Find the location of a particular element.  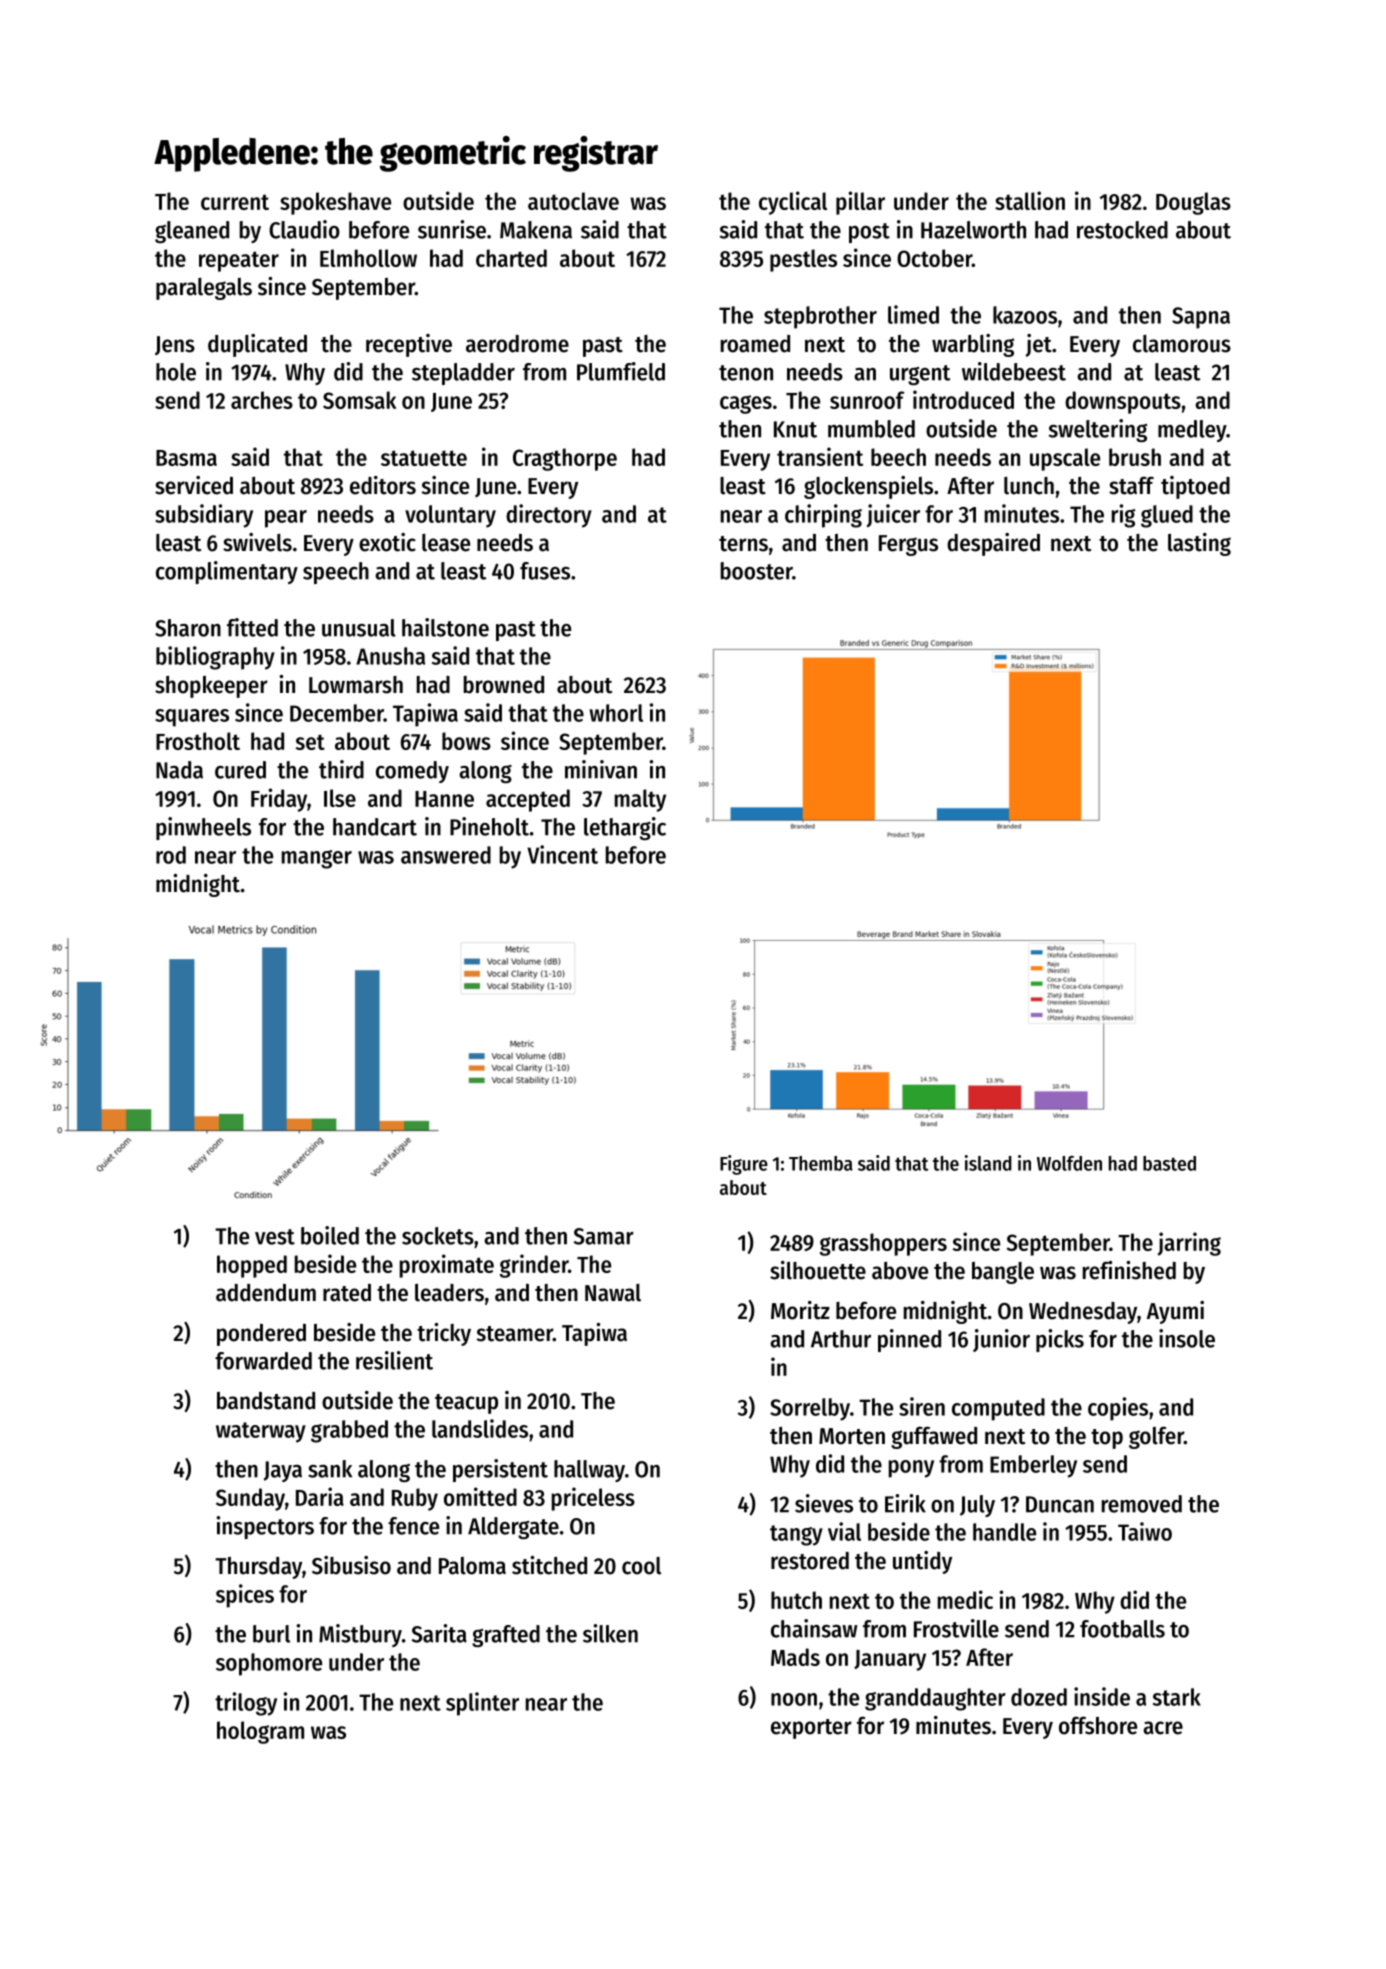

hologram is located at coordinates (260, 1732).
